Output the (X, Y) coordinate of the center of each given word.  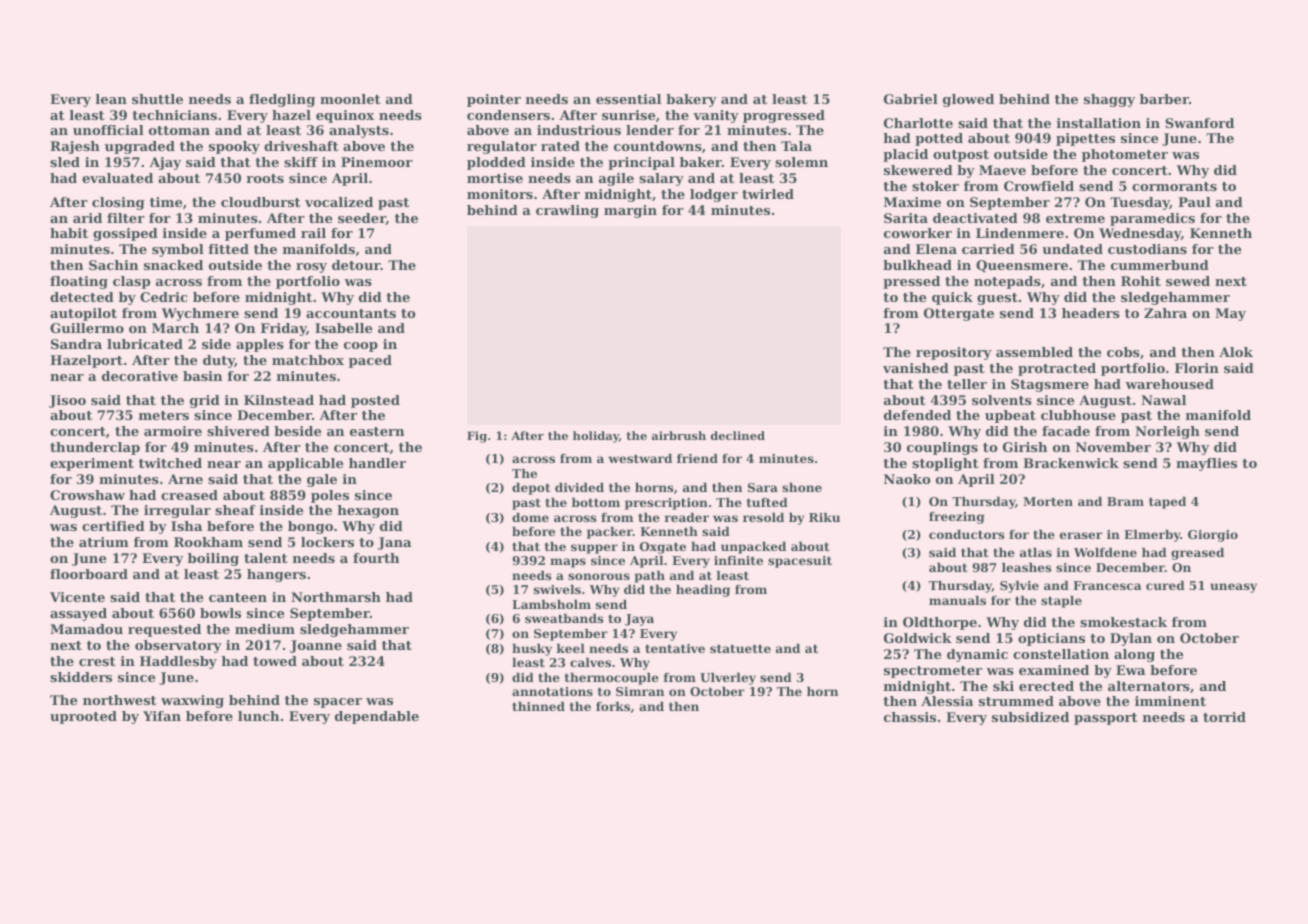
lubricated (145, 344)
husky (532, 650)
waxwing (192, 701)
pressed (911, 282)
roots (265, 178)
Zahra (1165, 313)
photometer (1125, 155)
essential (628, 99)
